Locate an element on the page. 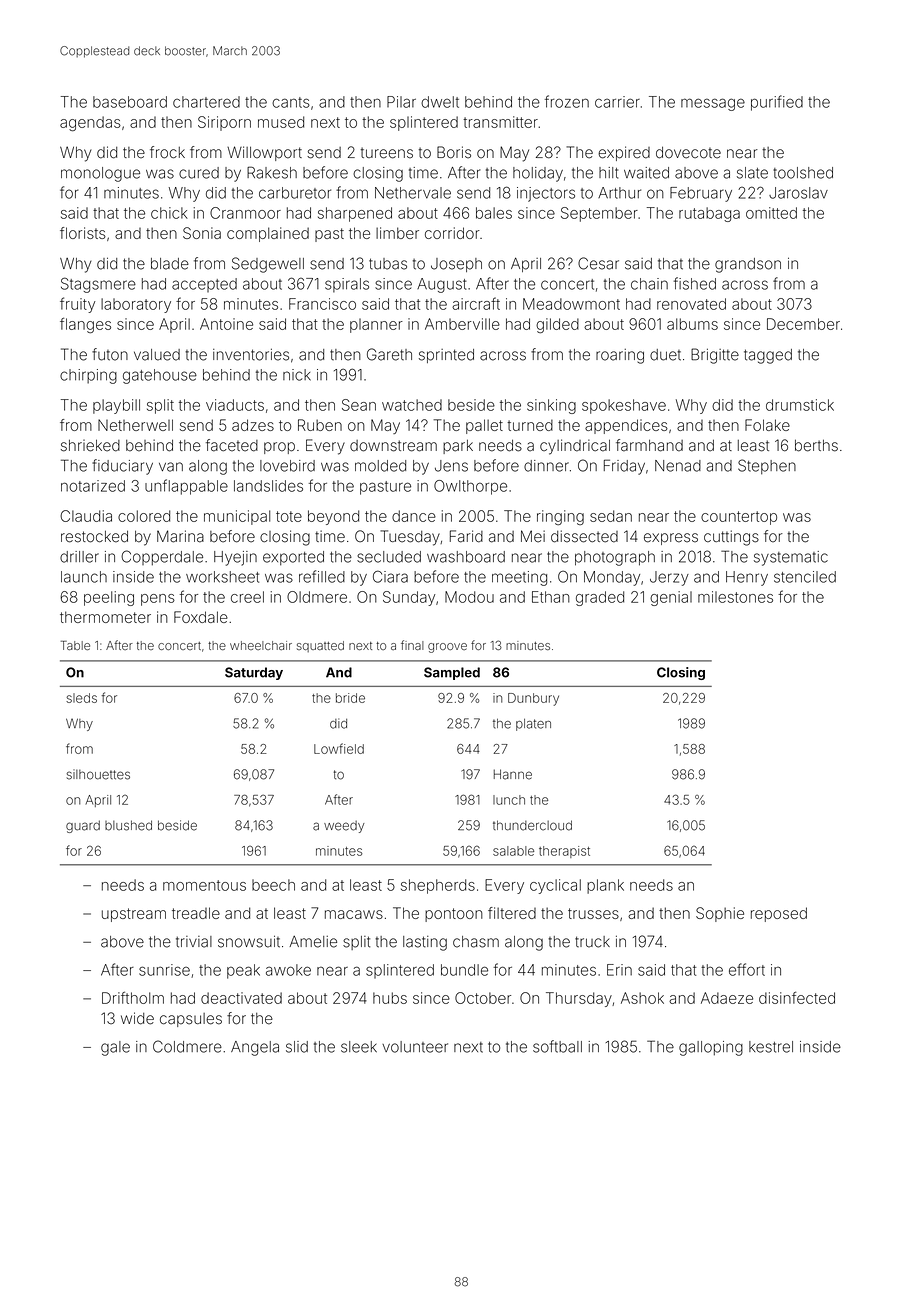 The image size is (908, 1316). beech is located at coordinates (273, 885).
